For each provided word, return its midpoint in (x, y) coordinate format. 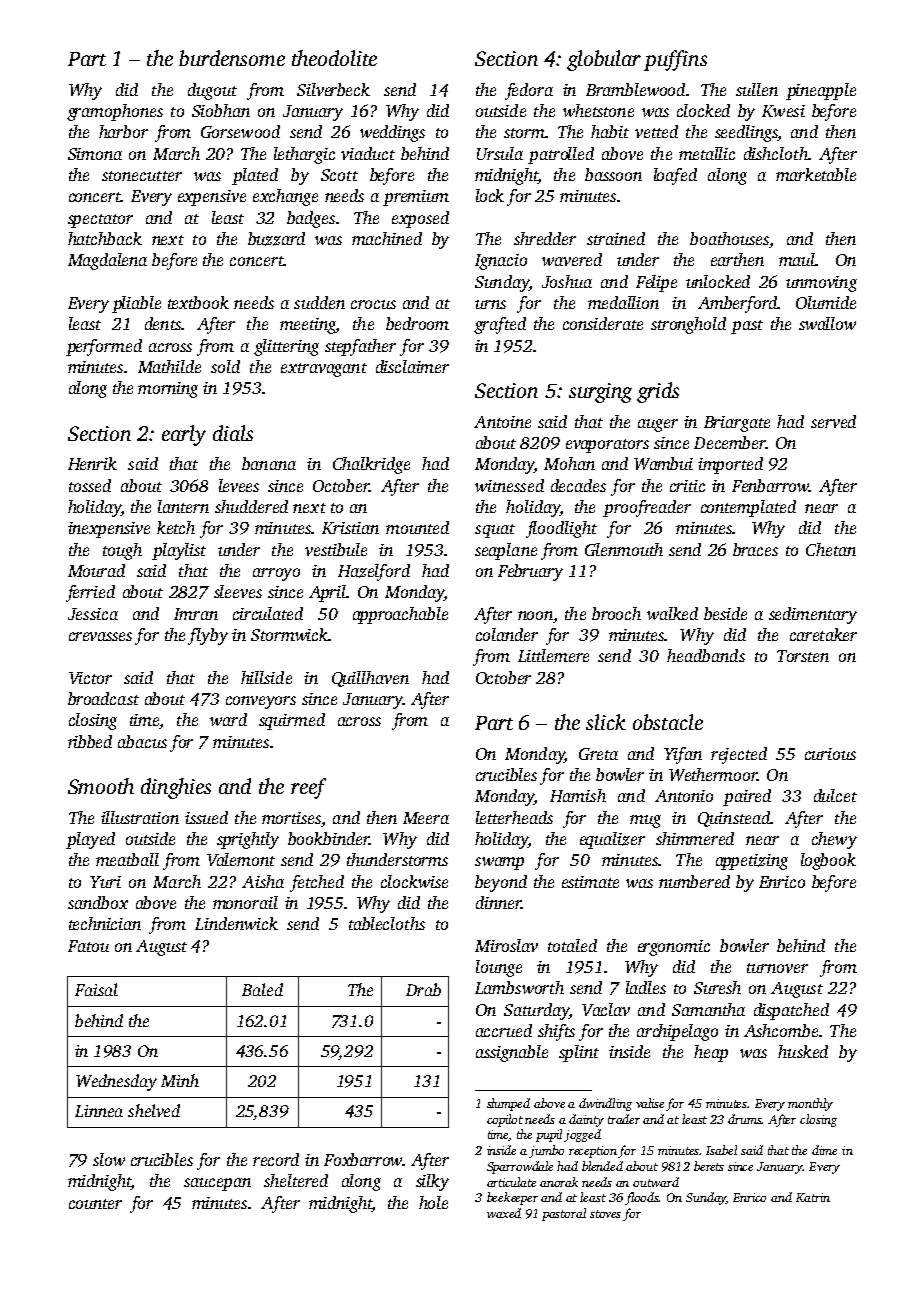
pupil (550, 1135)
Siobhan (221, 110)
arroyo (276, 574)
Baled (262, 989)
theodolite (334, 58)
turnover (777, 968)
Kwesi (783, 111)
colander (507, 634)
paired (747, 797)
